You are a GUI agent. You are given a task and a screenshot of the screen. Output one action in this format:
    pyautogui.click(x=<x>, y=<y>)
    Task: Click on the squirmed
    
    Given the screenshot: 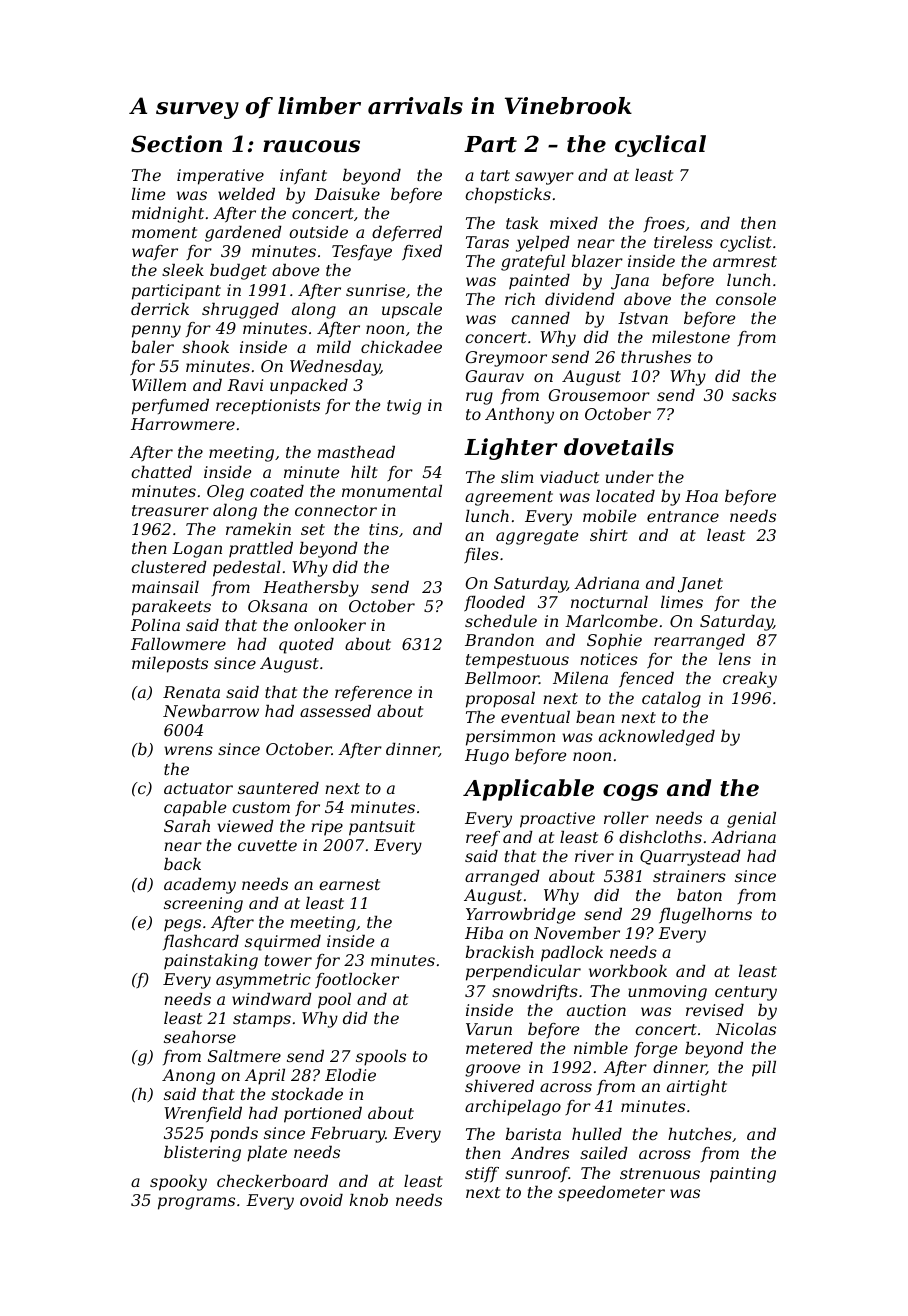 What is the action you would take?
    pyautogui.click(x=283, y=943)
